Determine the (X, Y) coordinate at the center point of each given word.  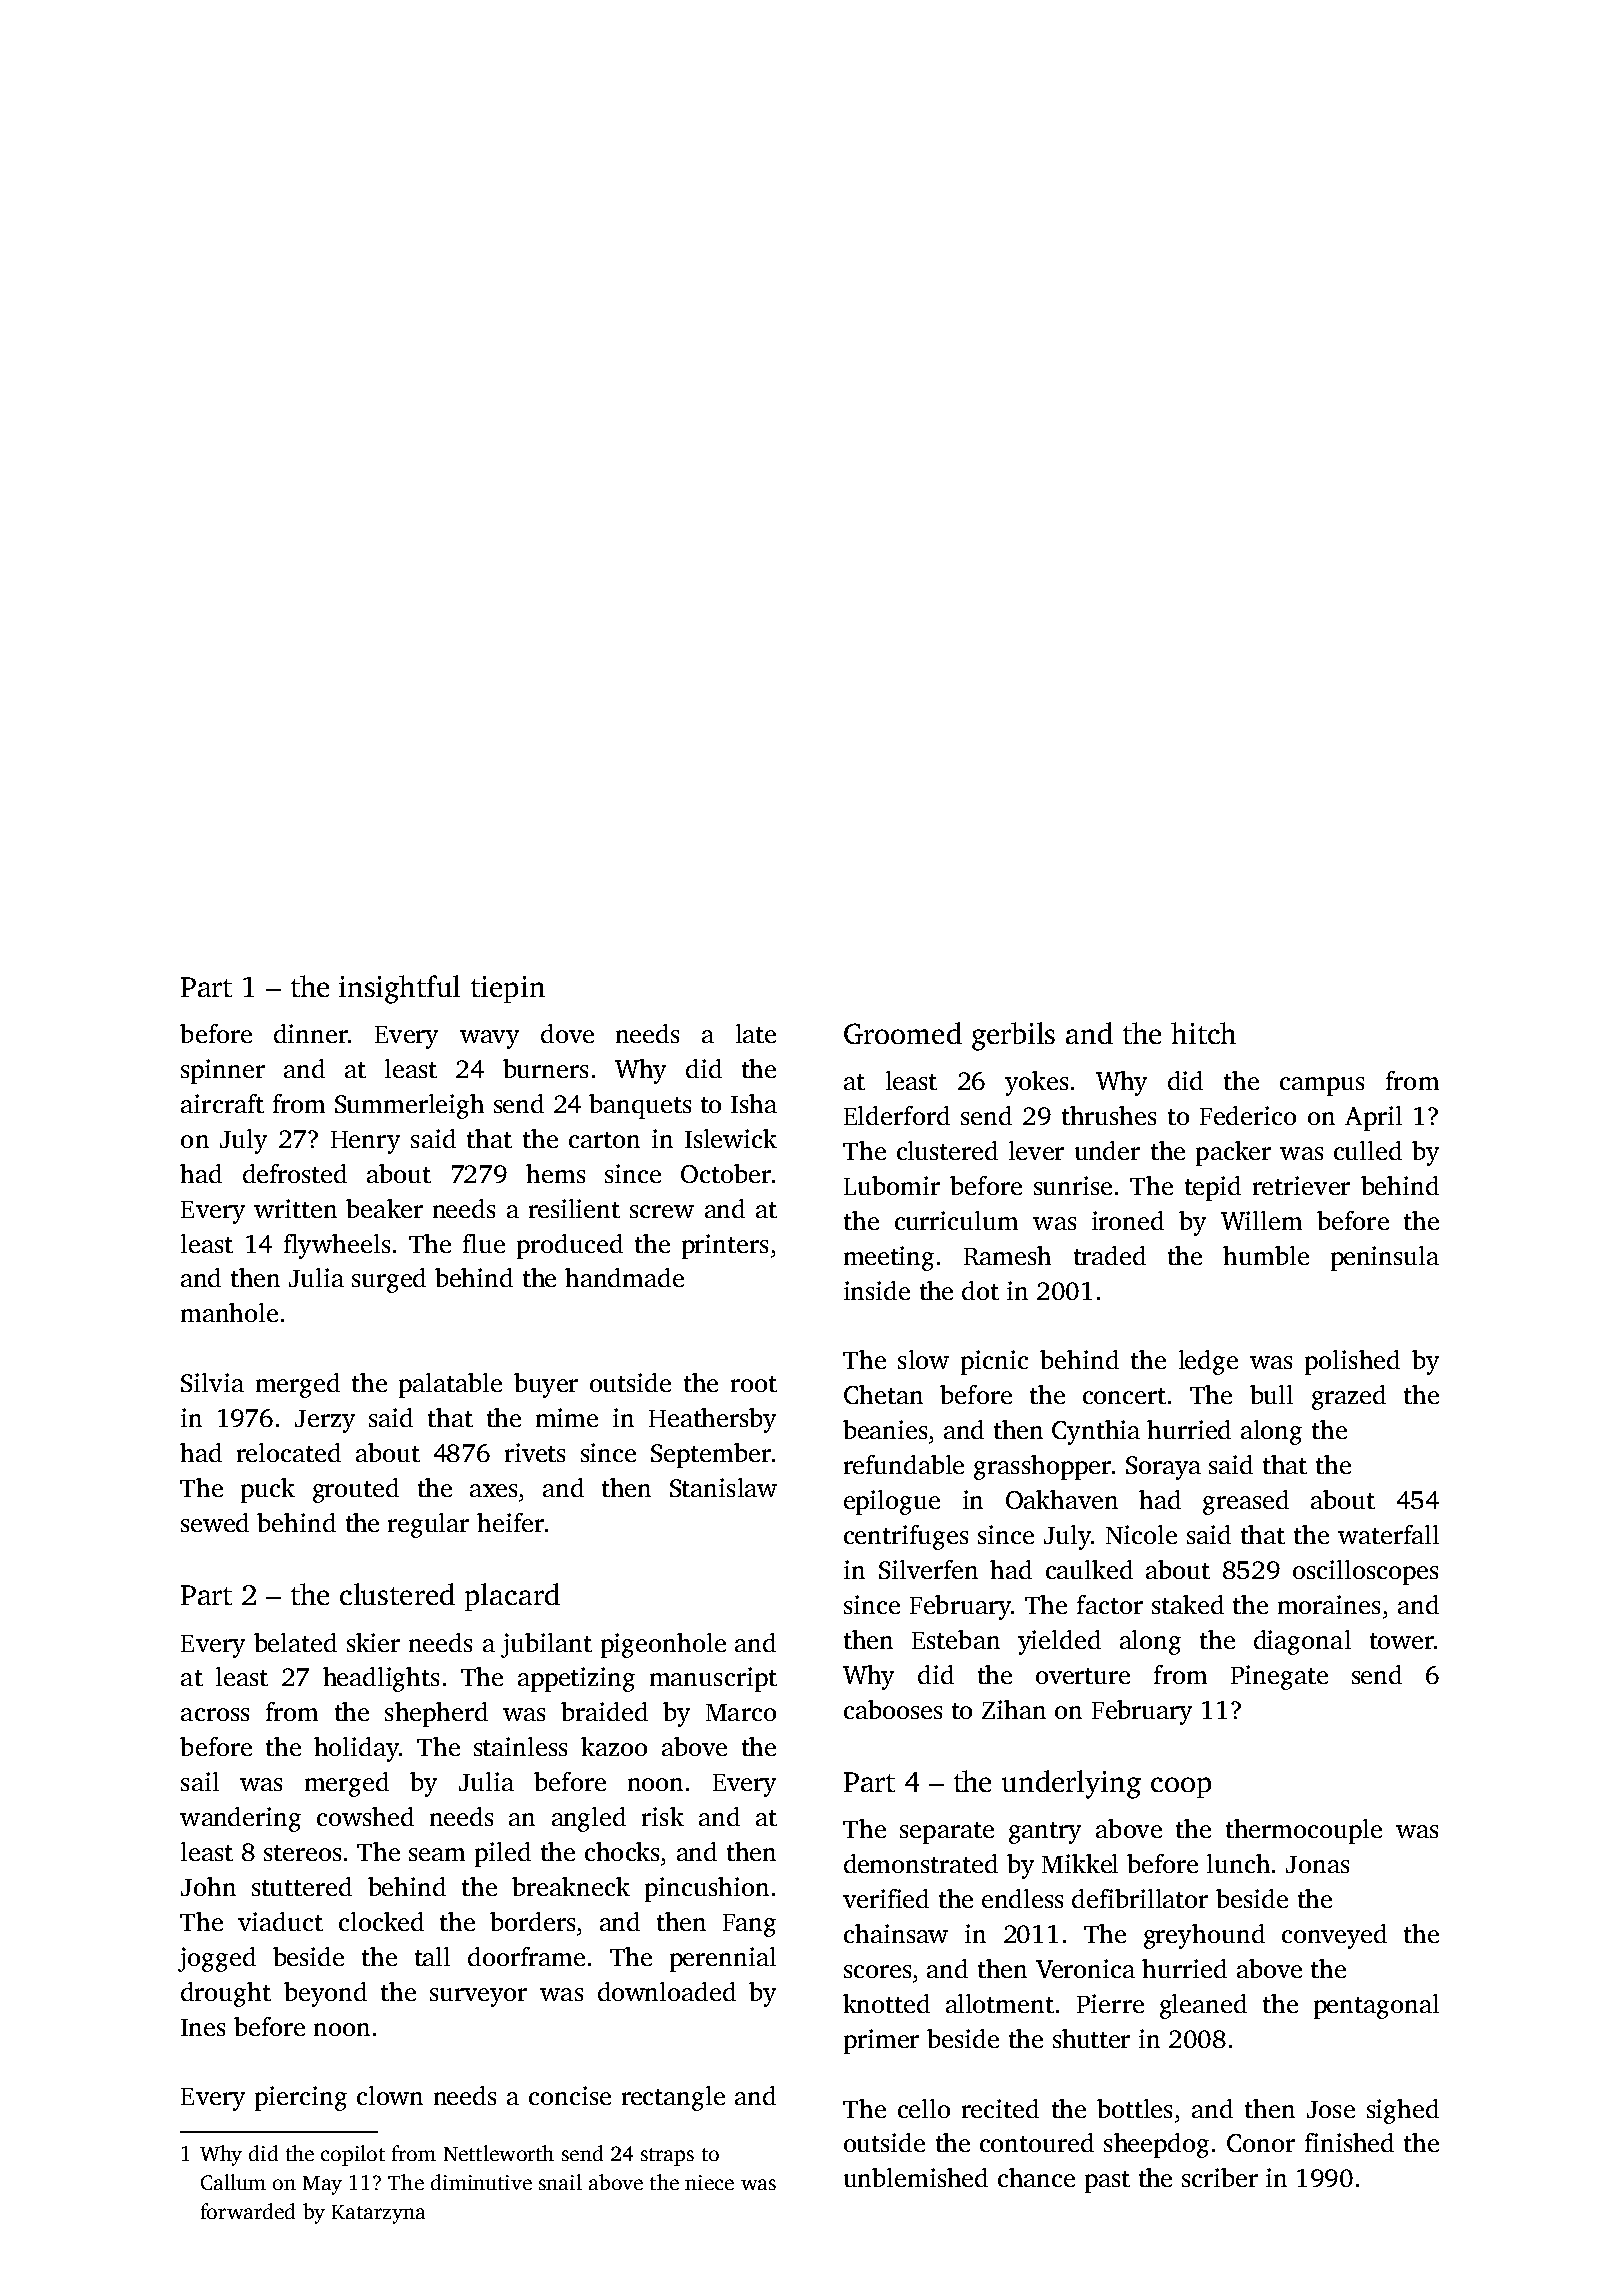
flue (484, 1243)
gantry (1045, 1833)
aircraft (222, 1103)
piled (503, 1854)
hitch (1203, 1033)
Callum (233, 2182)
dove (567, 1033)
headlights (381, 1679)
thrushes (1109, 1115)
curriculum (956, 1220)
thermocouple (1304, 1831)
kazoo (614, 1746)
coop (1181, 1787)
